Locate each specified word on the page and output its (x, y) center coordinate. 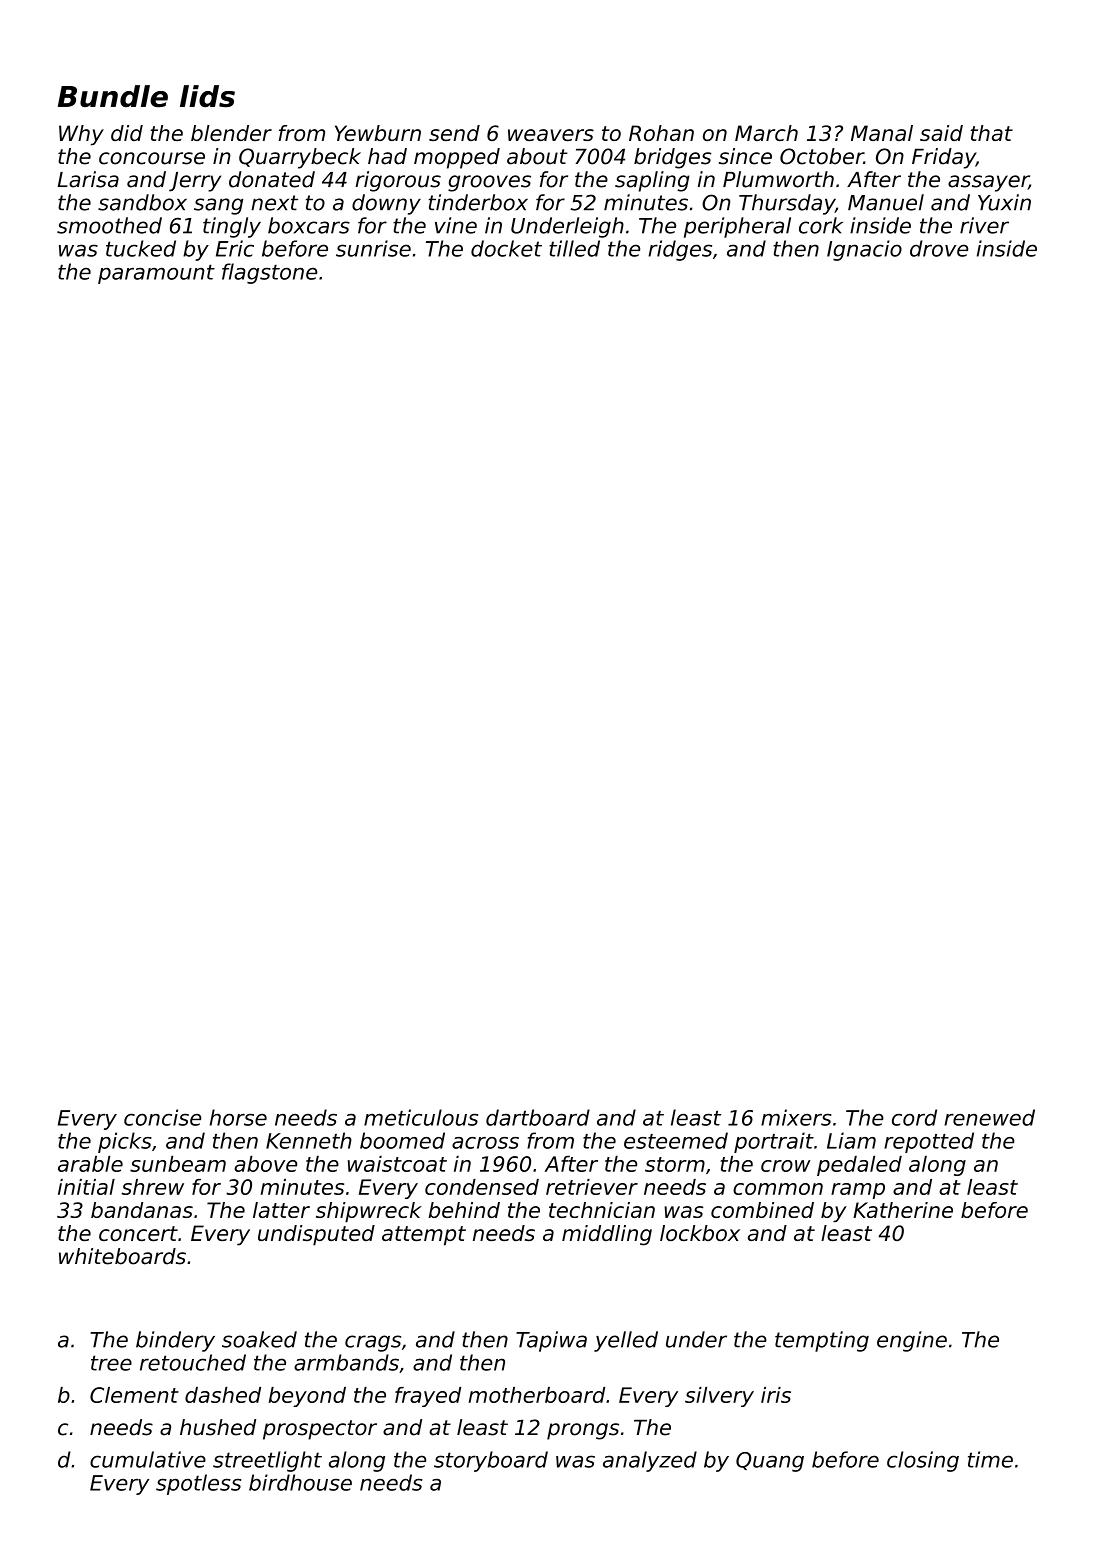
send (454, 133)
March (766, 133)
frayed (428, 1397)
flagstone (269, 273)
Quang (770, 1462)
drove (939, 248)
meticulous (421, 1117)
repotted (929, 1142)
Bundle (113, 96)
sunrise (373, 248)
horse (238, 1117)
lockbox (700, 1233)
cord (914, 1117)
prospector (320, 1430)
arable (90, 1163)
